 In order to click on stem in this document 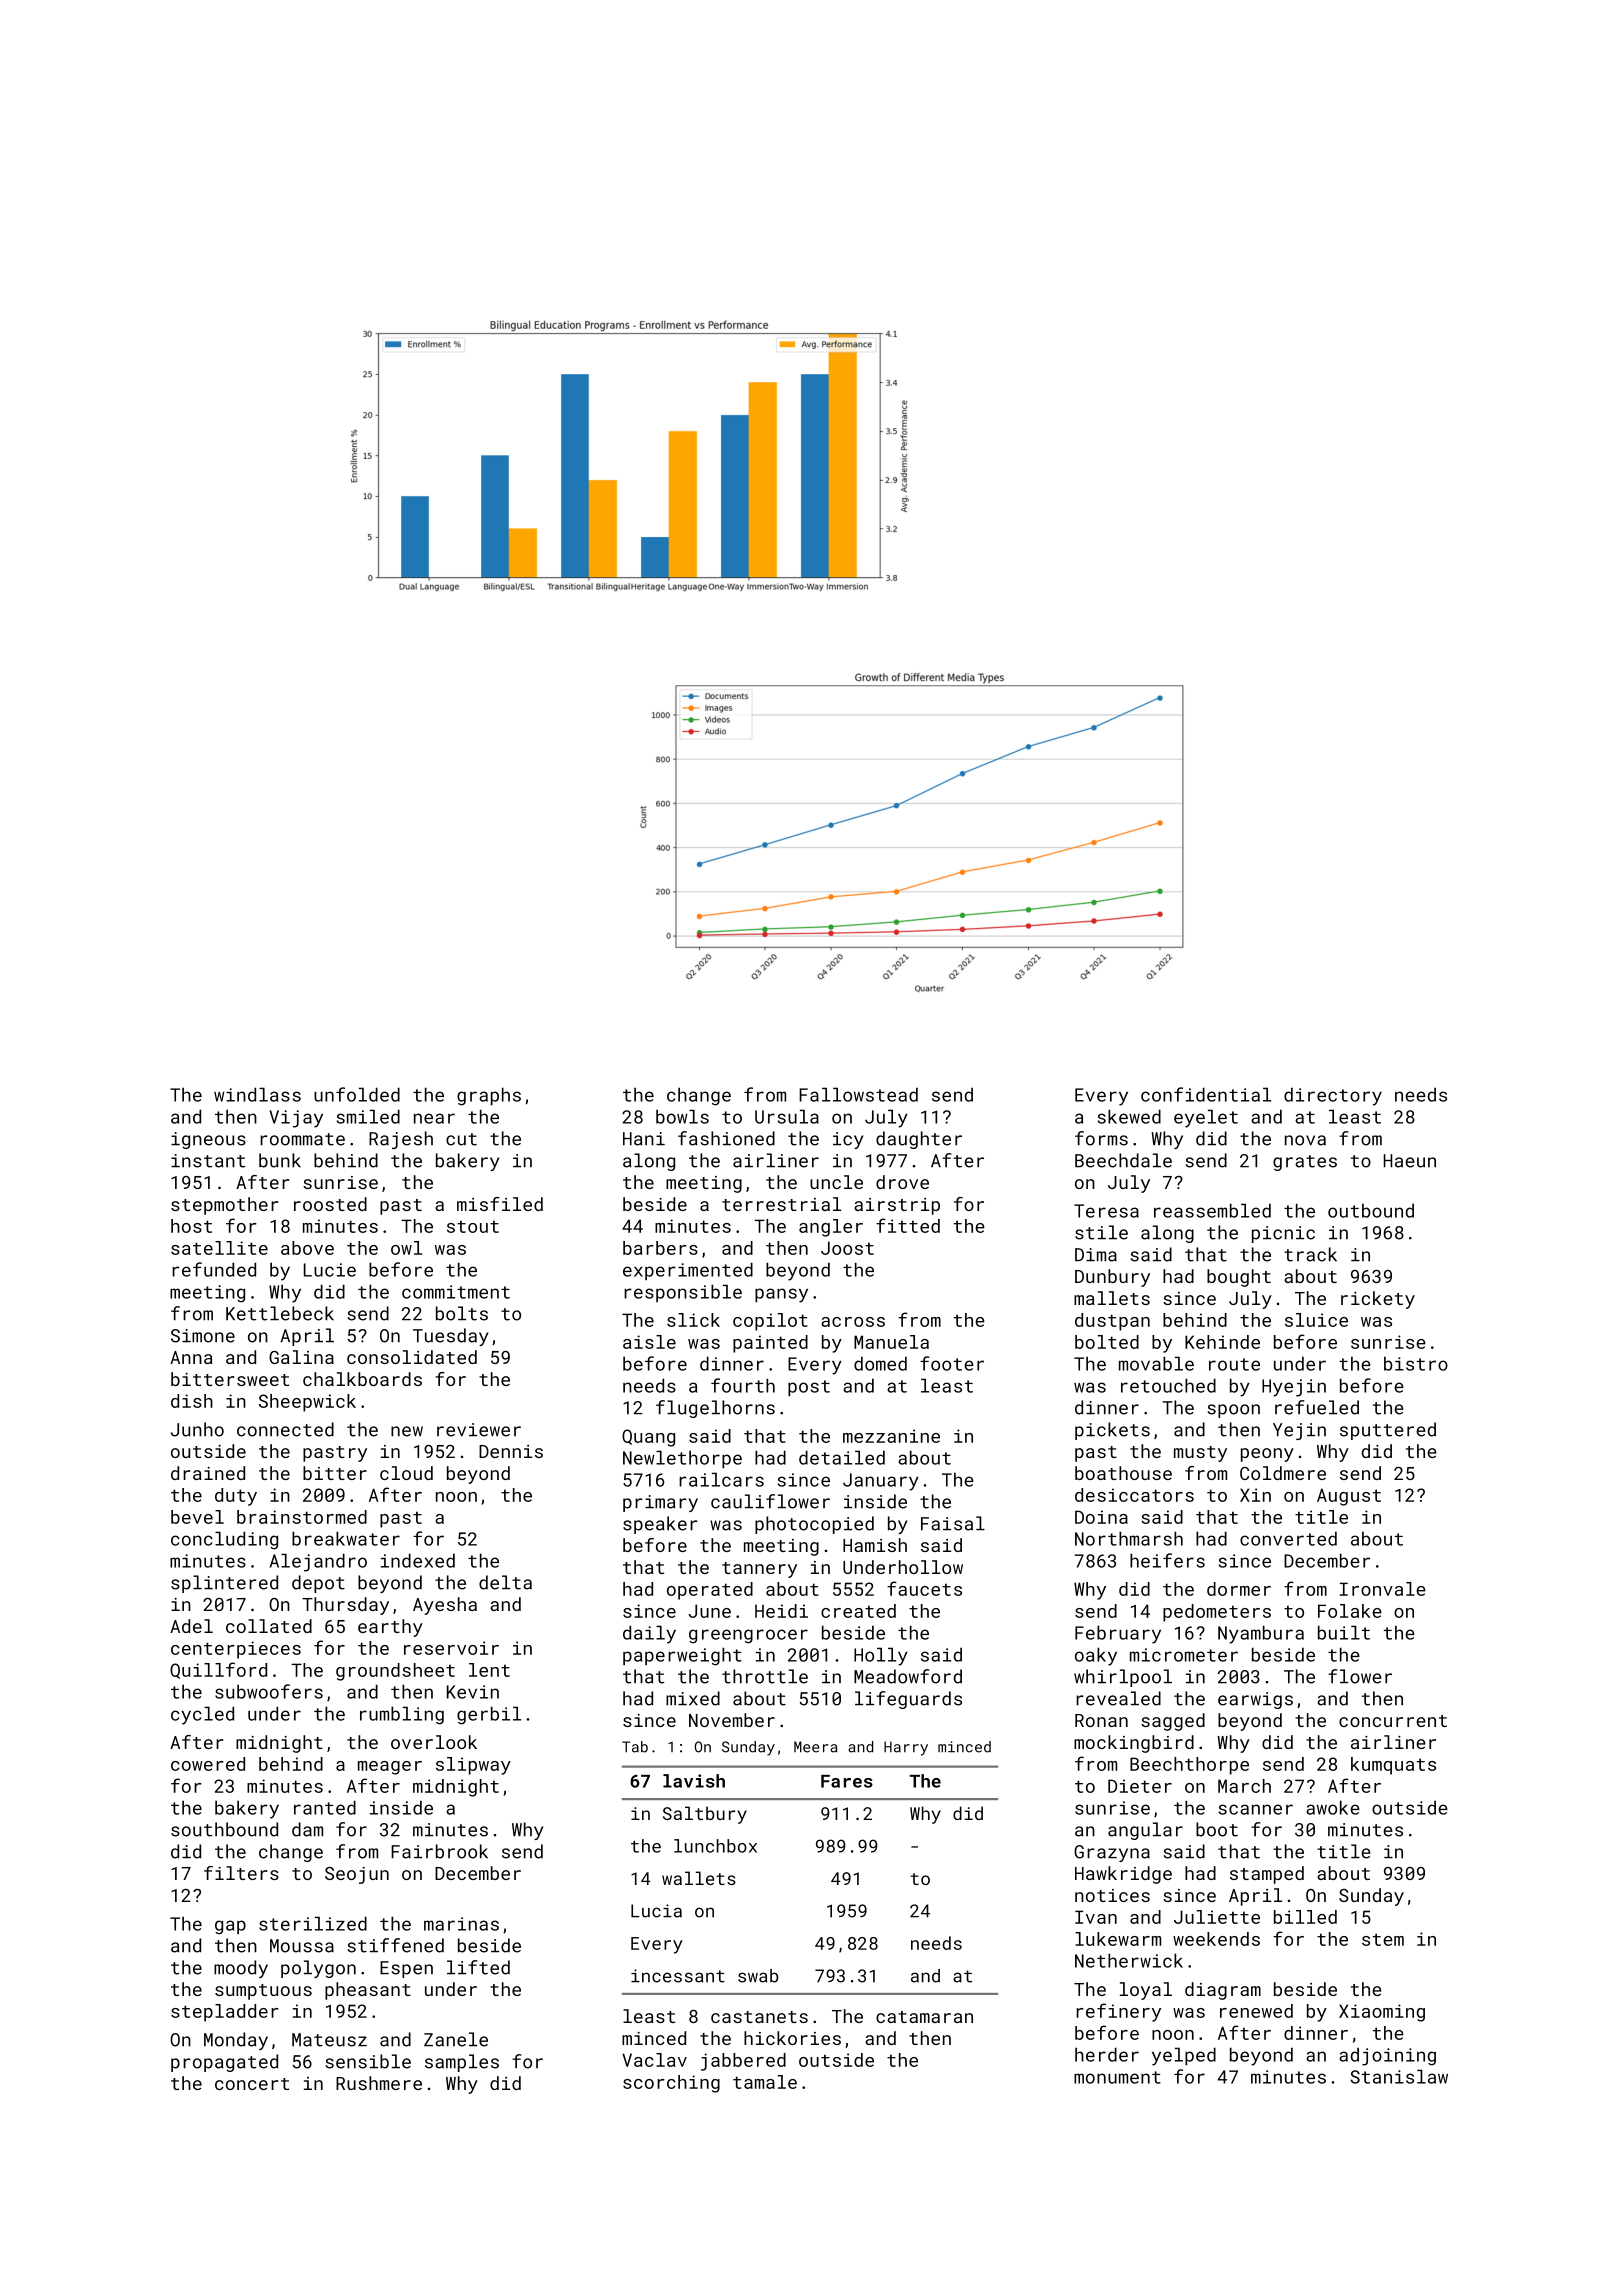, I will do `click(1383, 1939)`.
